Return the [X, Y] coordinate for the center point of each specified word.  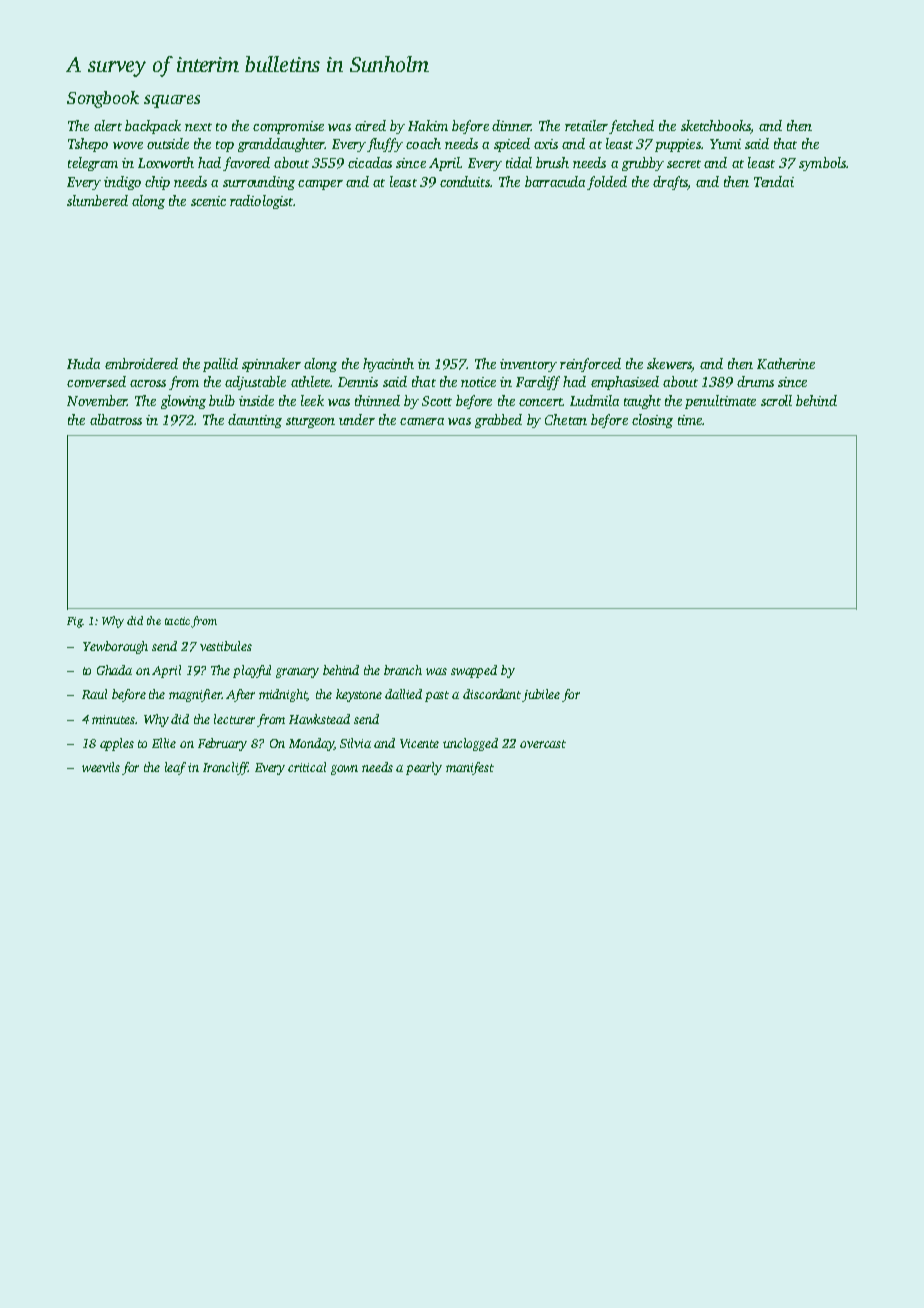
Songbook [103, 99]
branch [403, 670]
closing [652, 421]
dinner [511, 125]
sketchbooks [716, 125]
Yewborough [115, 647]
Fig [74, 622]
